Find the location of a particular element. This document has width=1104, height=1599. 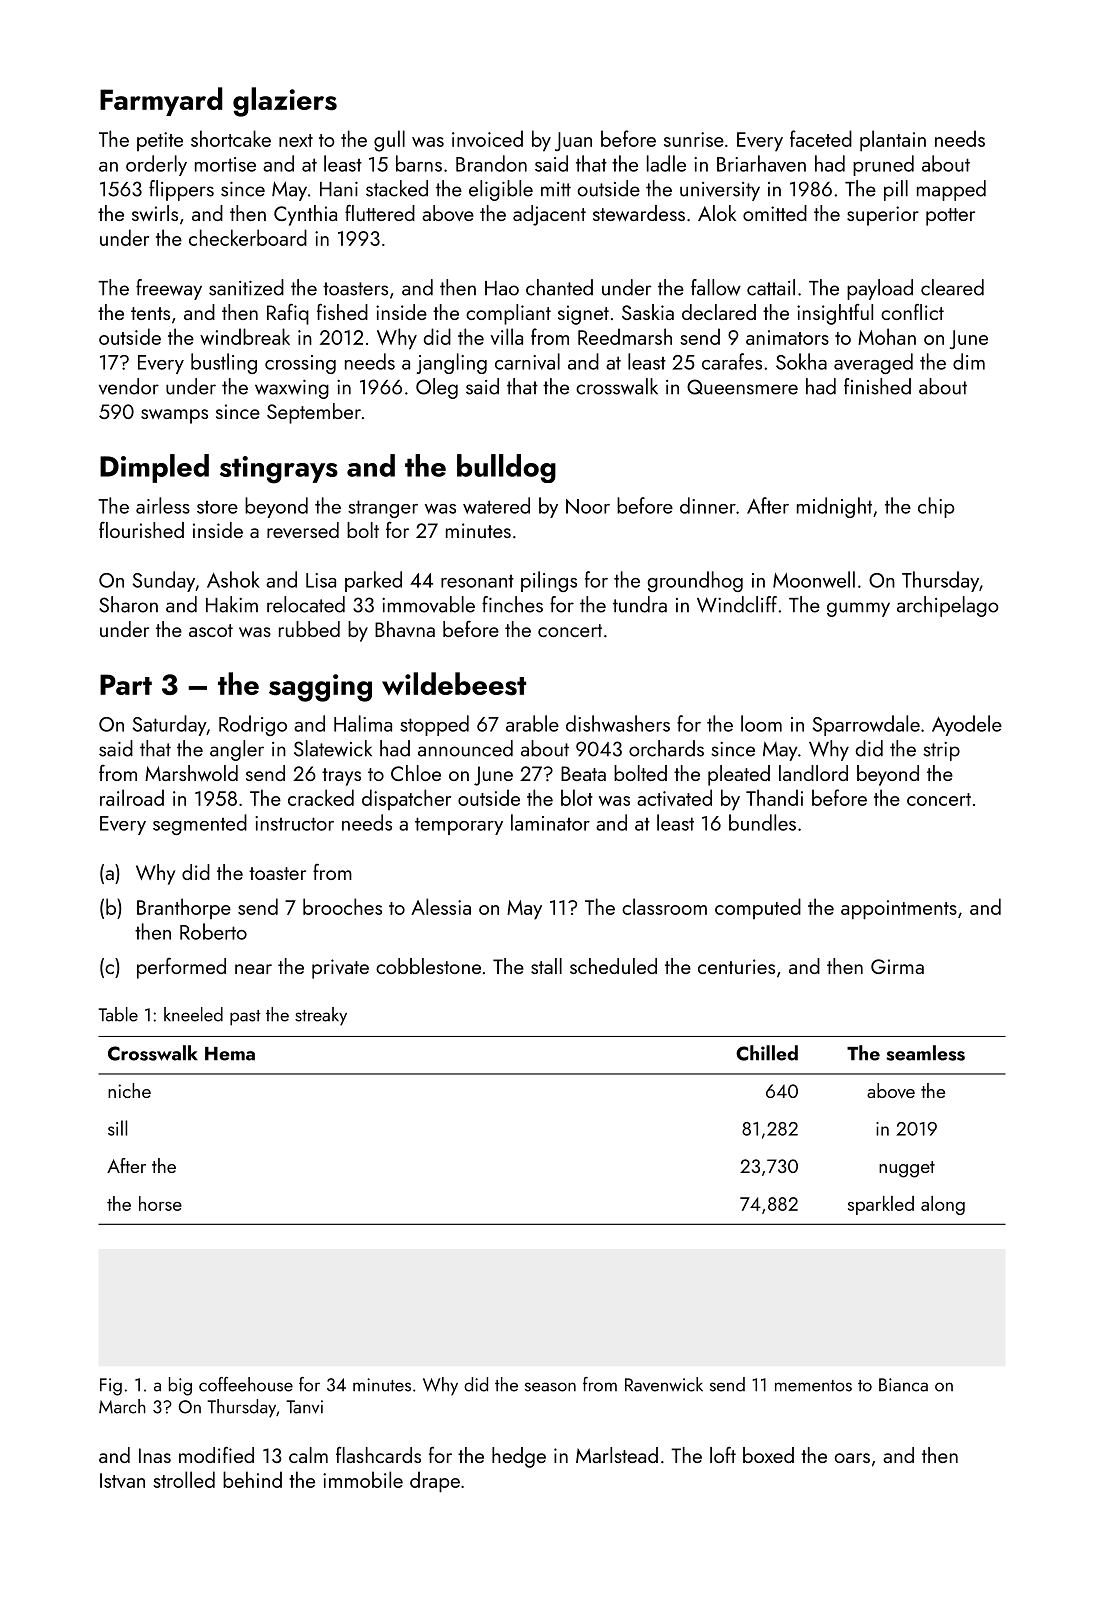

niche is located at coordinates (129, 1090).
